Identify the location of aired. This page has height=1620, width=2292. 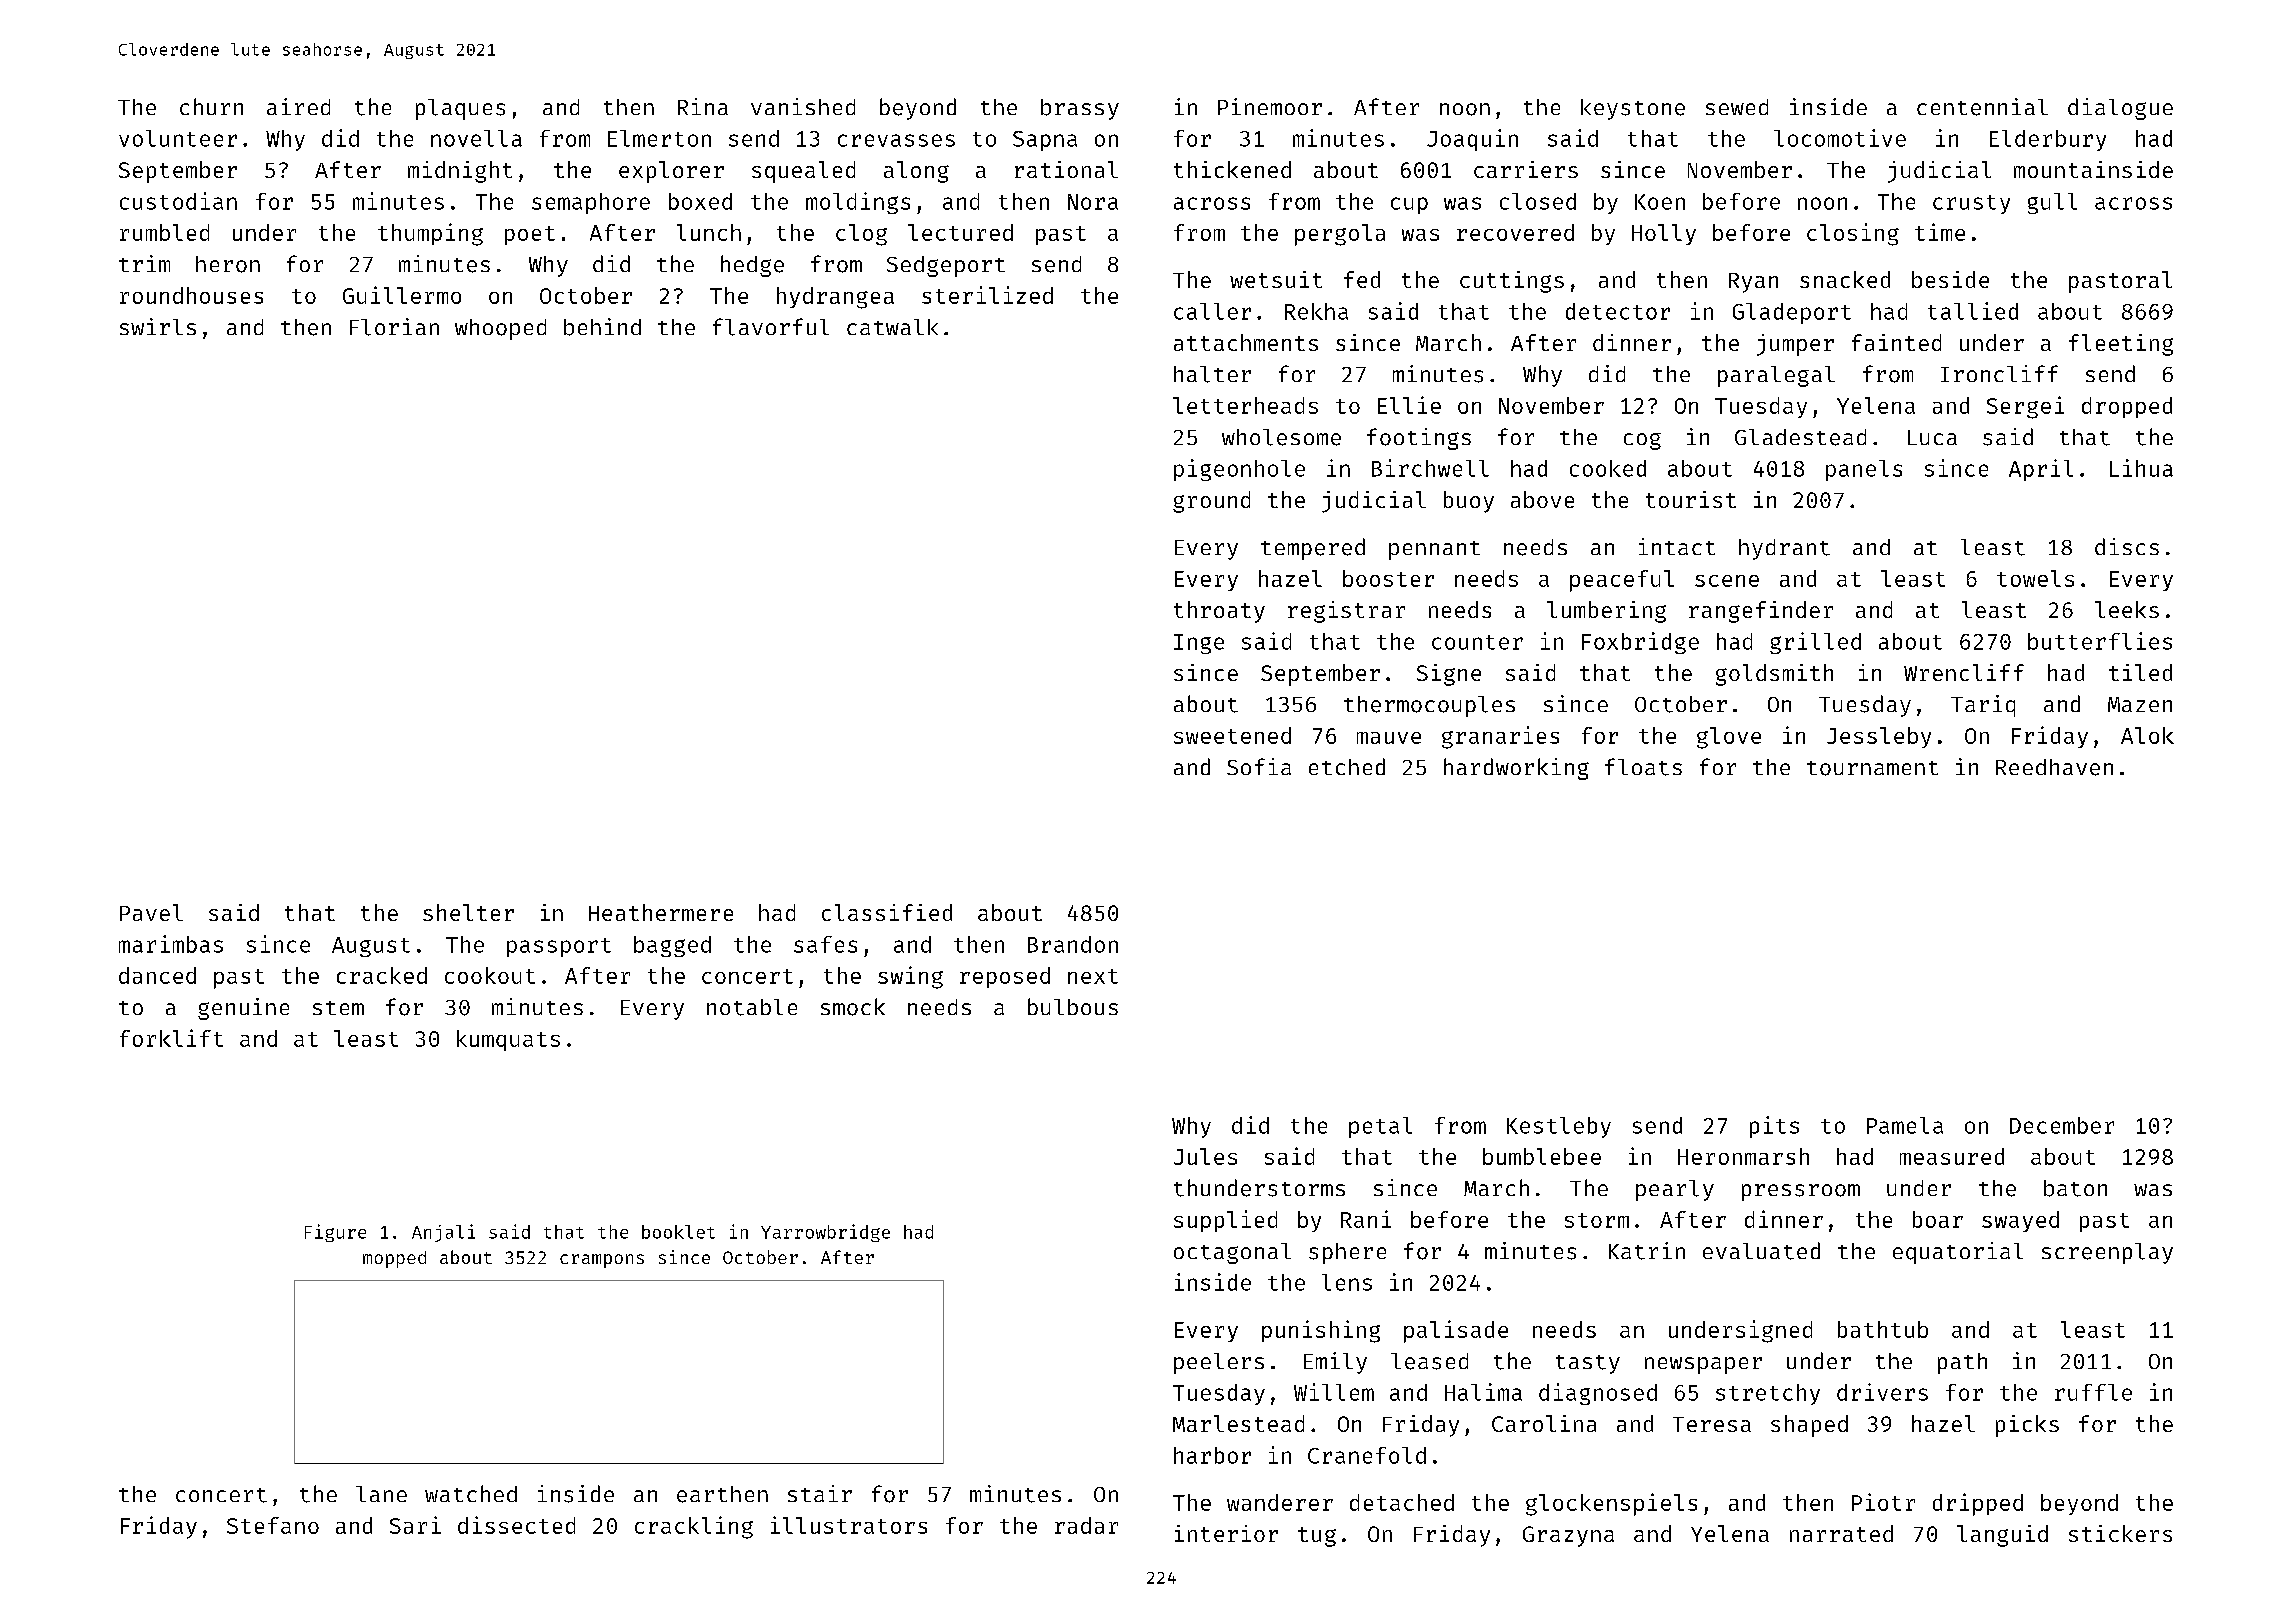
(298, 106).
